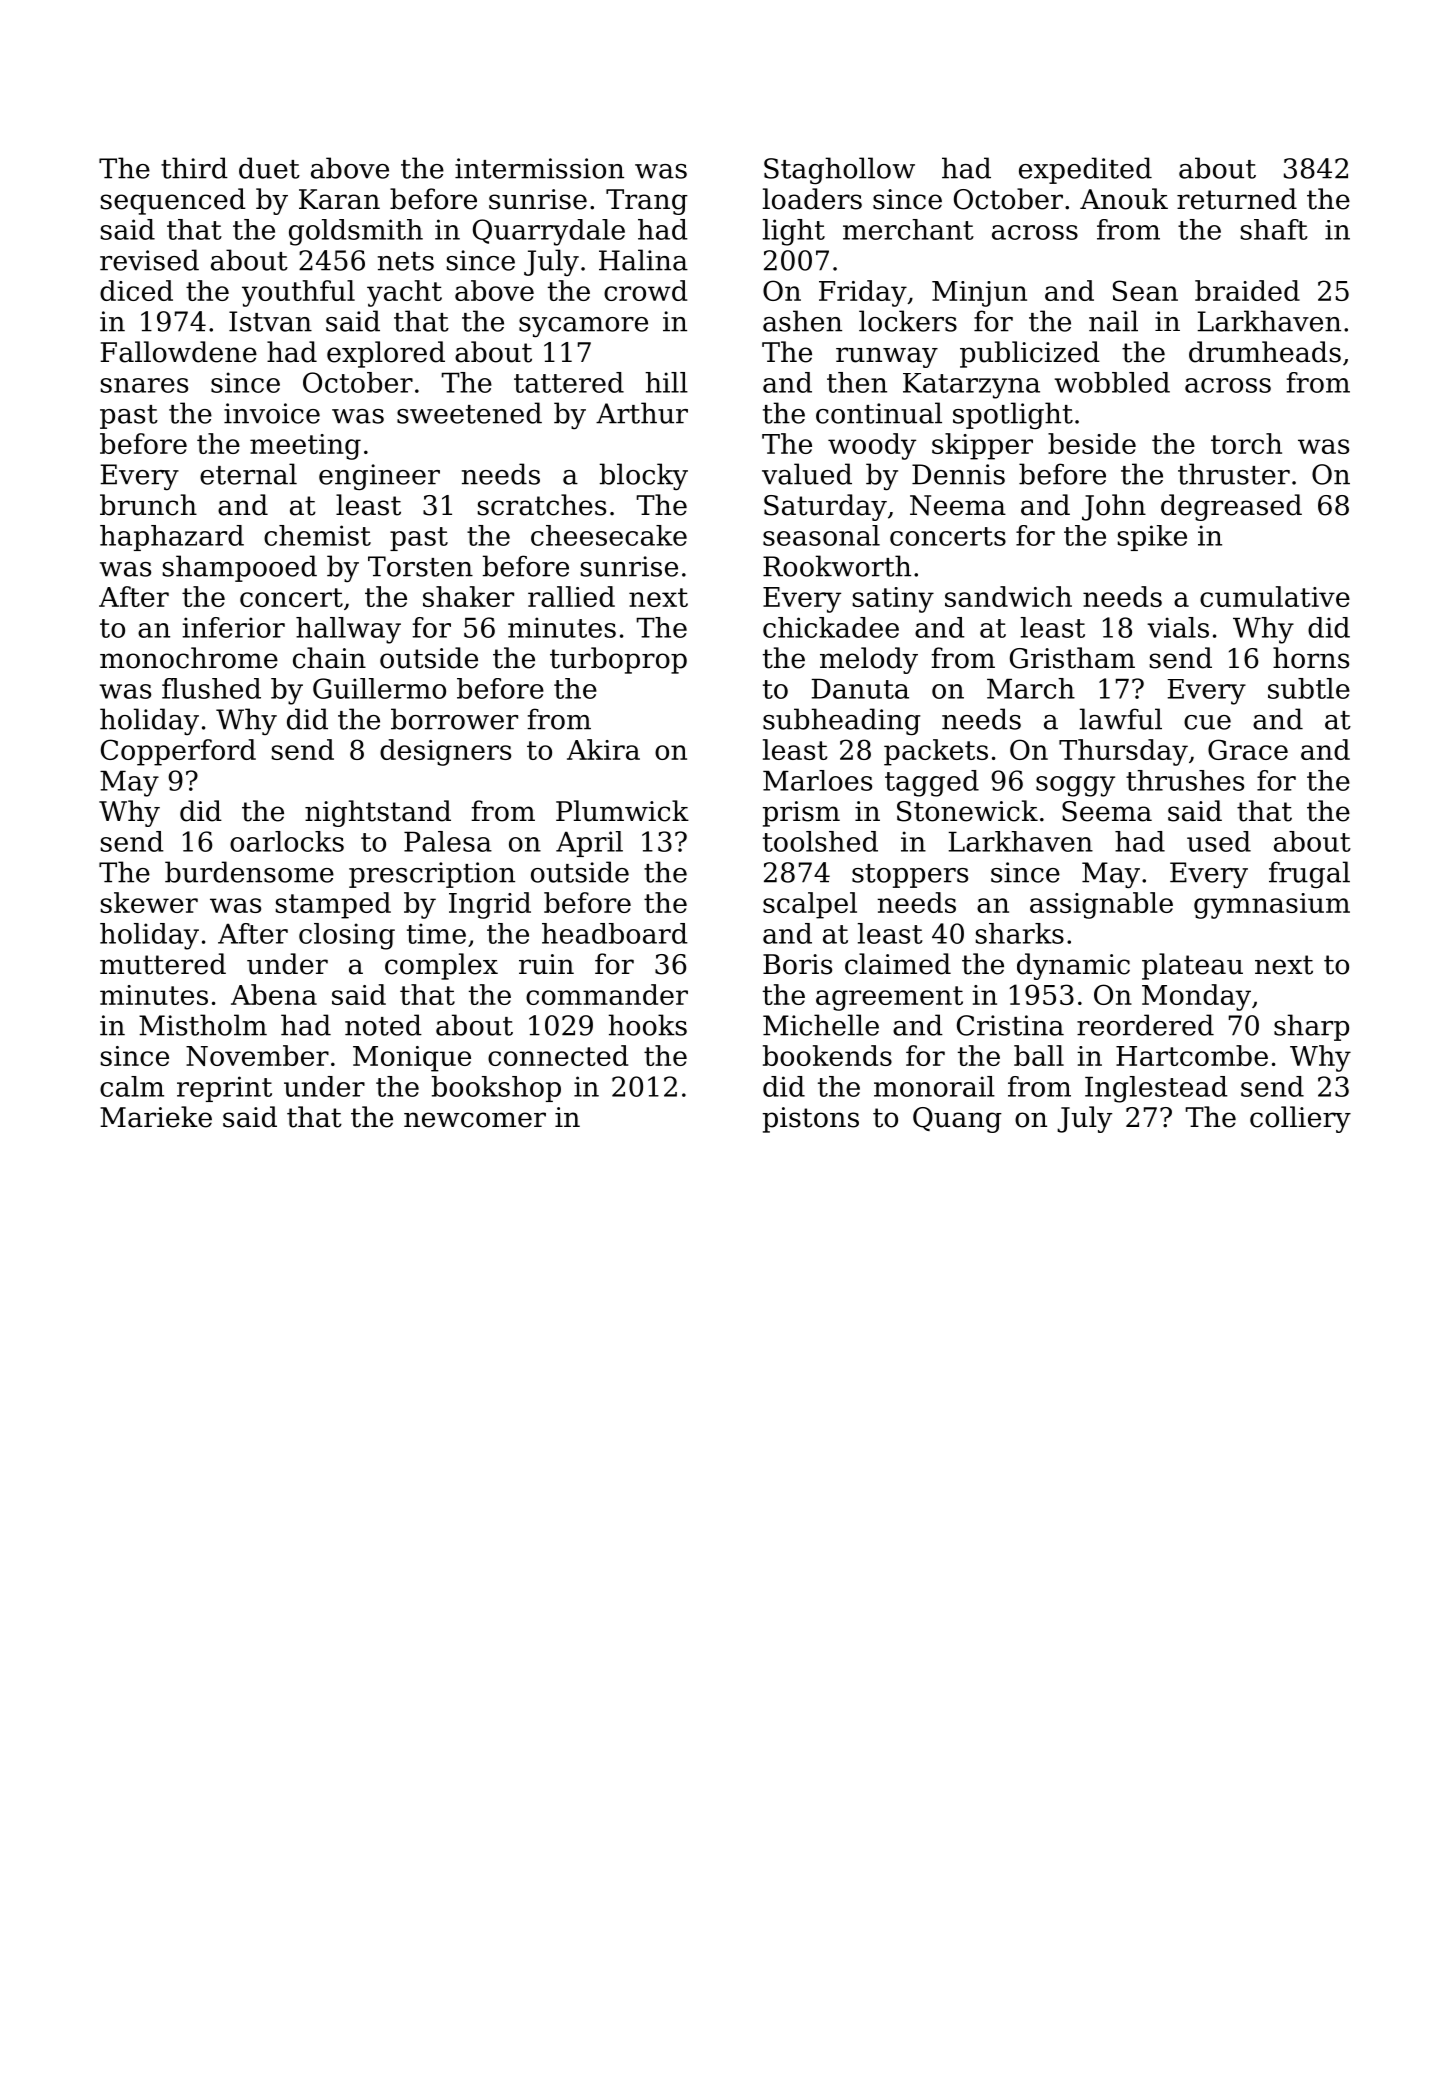 The image size is (1450, 2100). Describe the element at coordinates (172, 538) in the screenshot. I see `haphazard` at that location.
